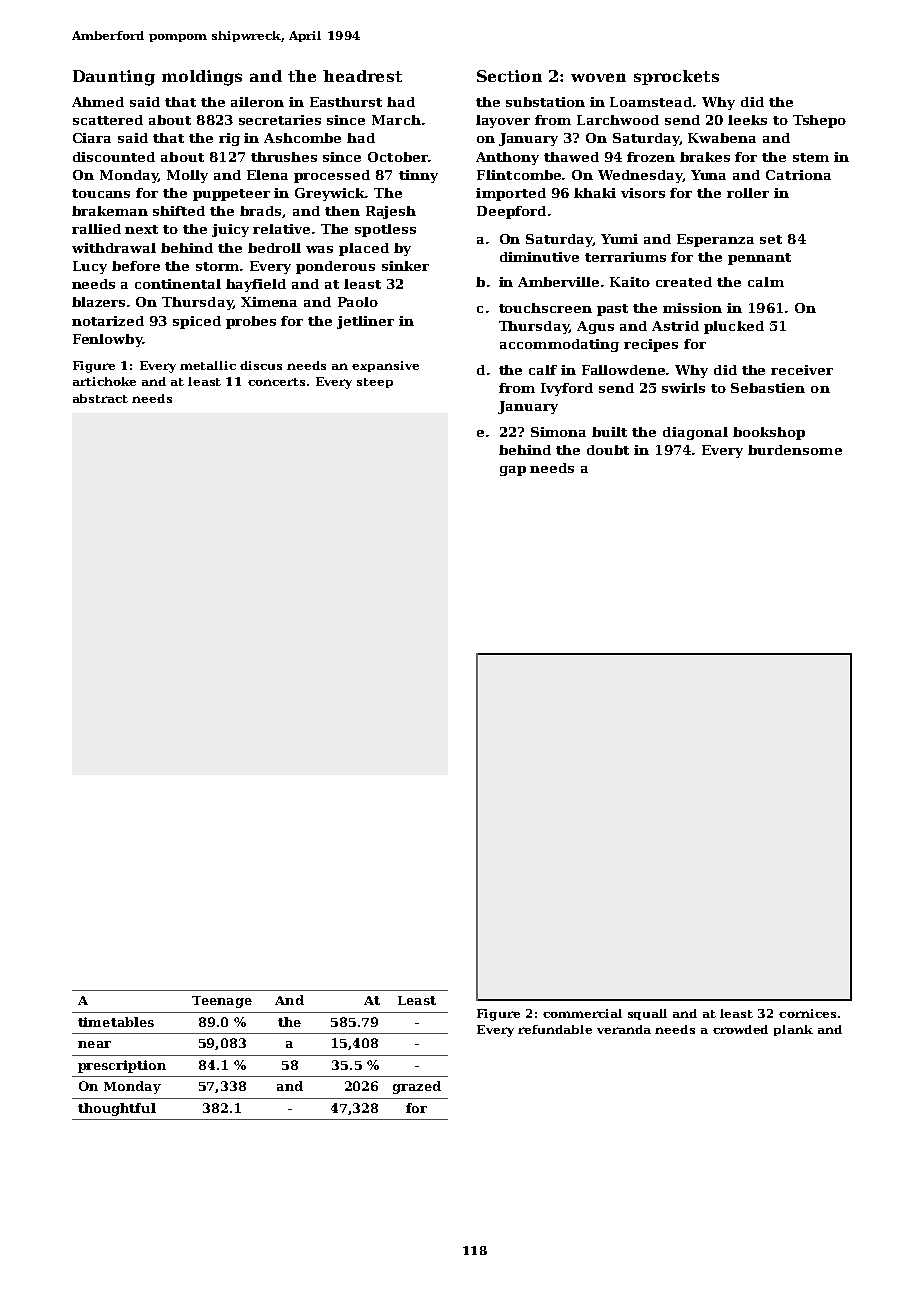 The height and width of the image is (1308, 924). Describe the element at coordinates (582, 1013) in the image. I see `commercial` at that location.
